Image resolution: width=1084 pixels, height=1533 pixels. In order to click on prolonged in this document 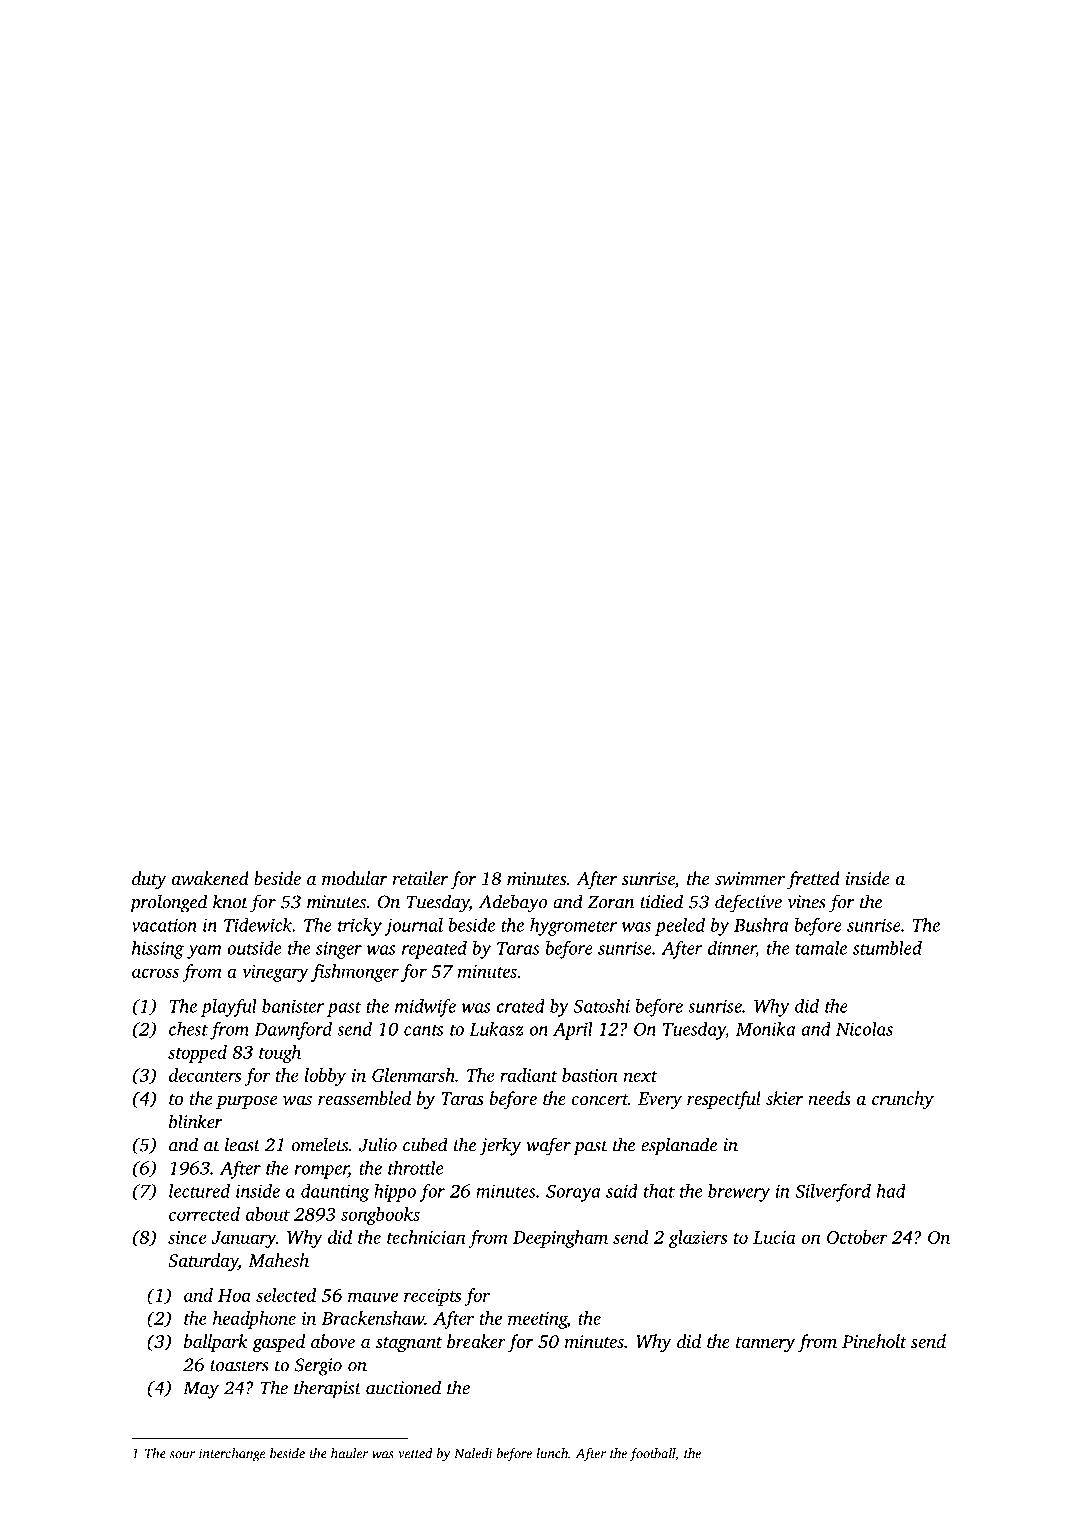, I will do `click(168, 903)`.
